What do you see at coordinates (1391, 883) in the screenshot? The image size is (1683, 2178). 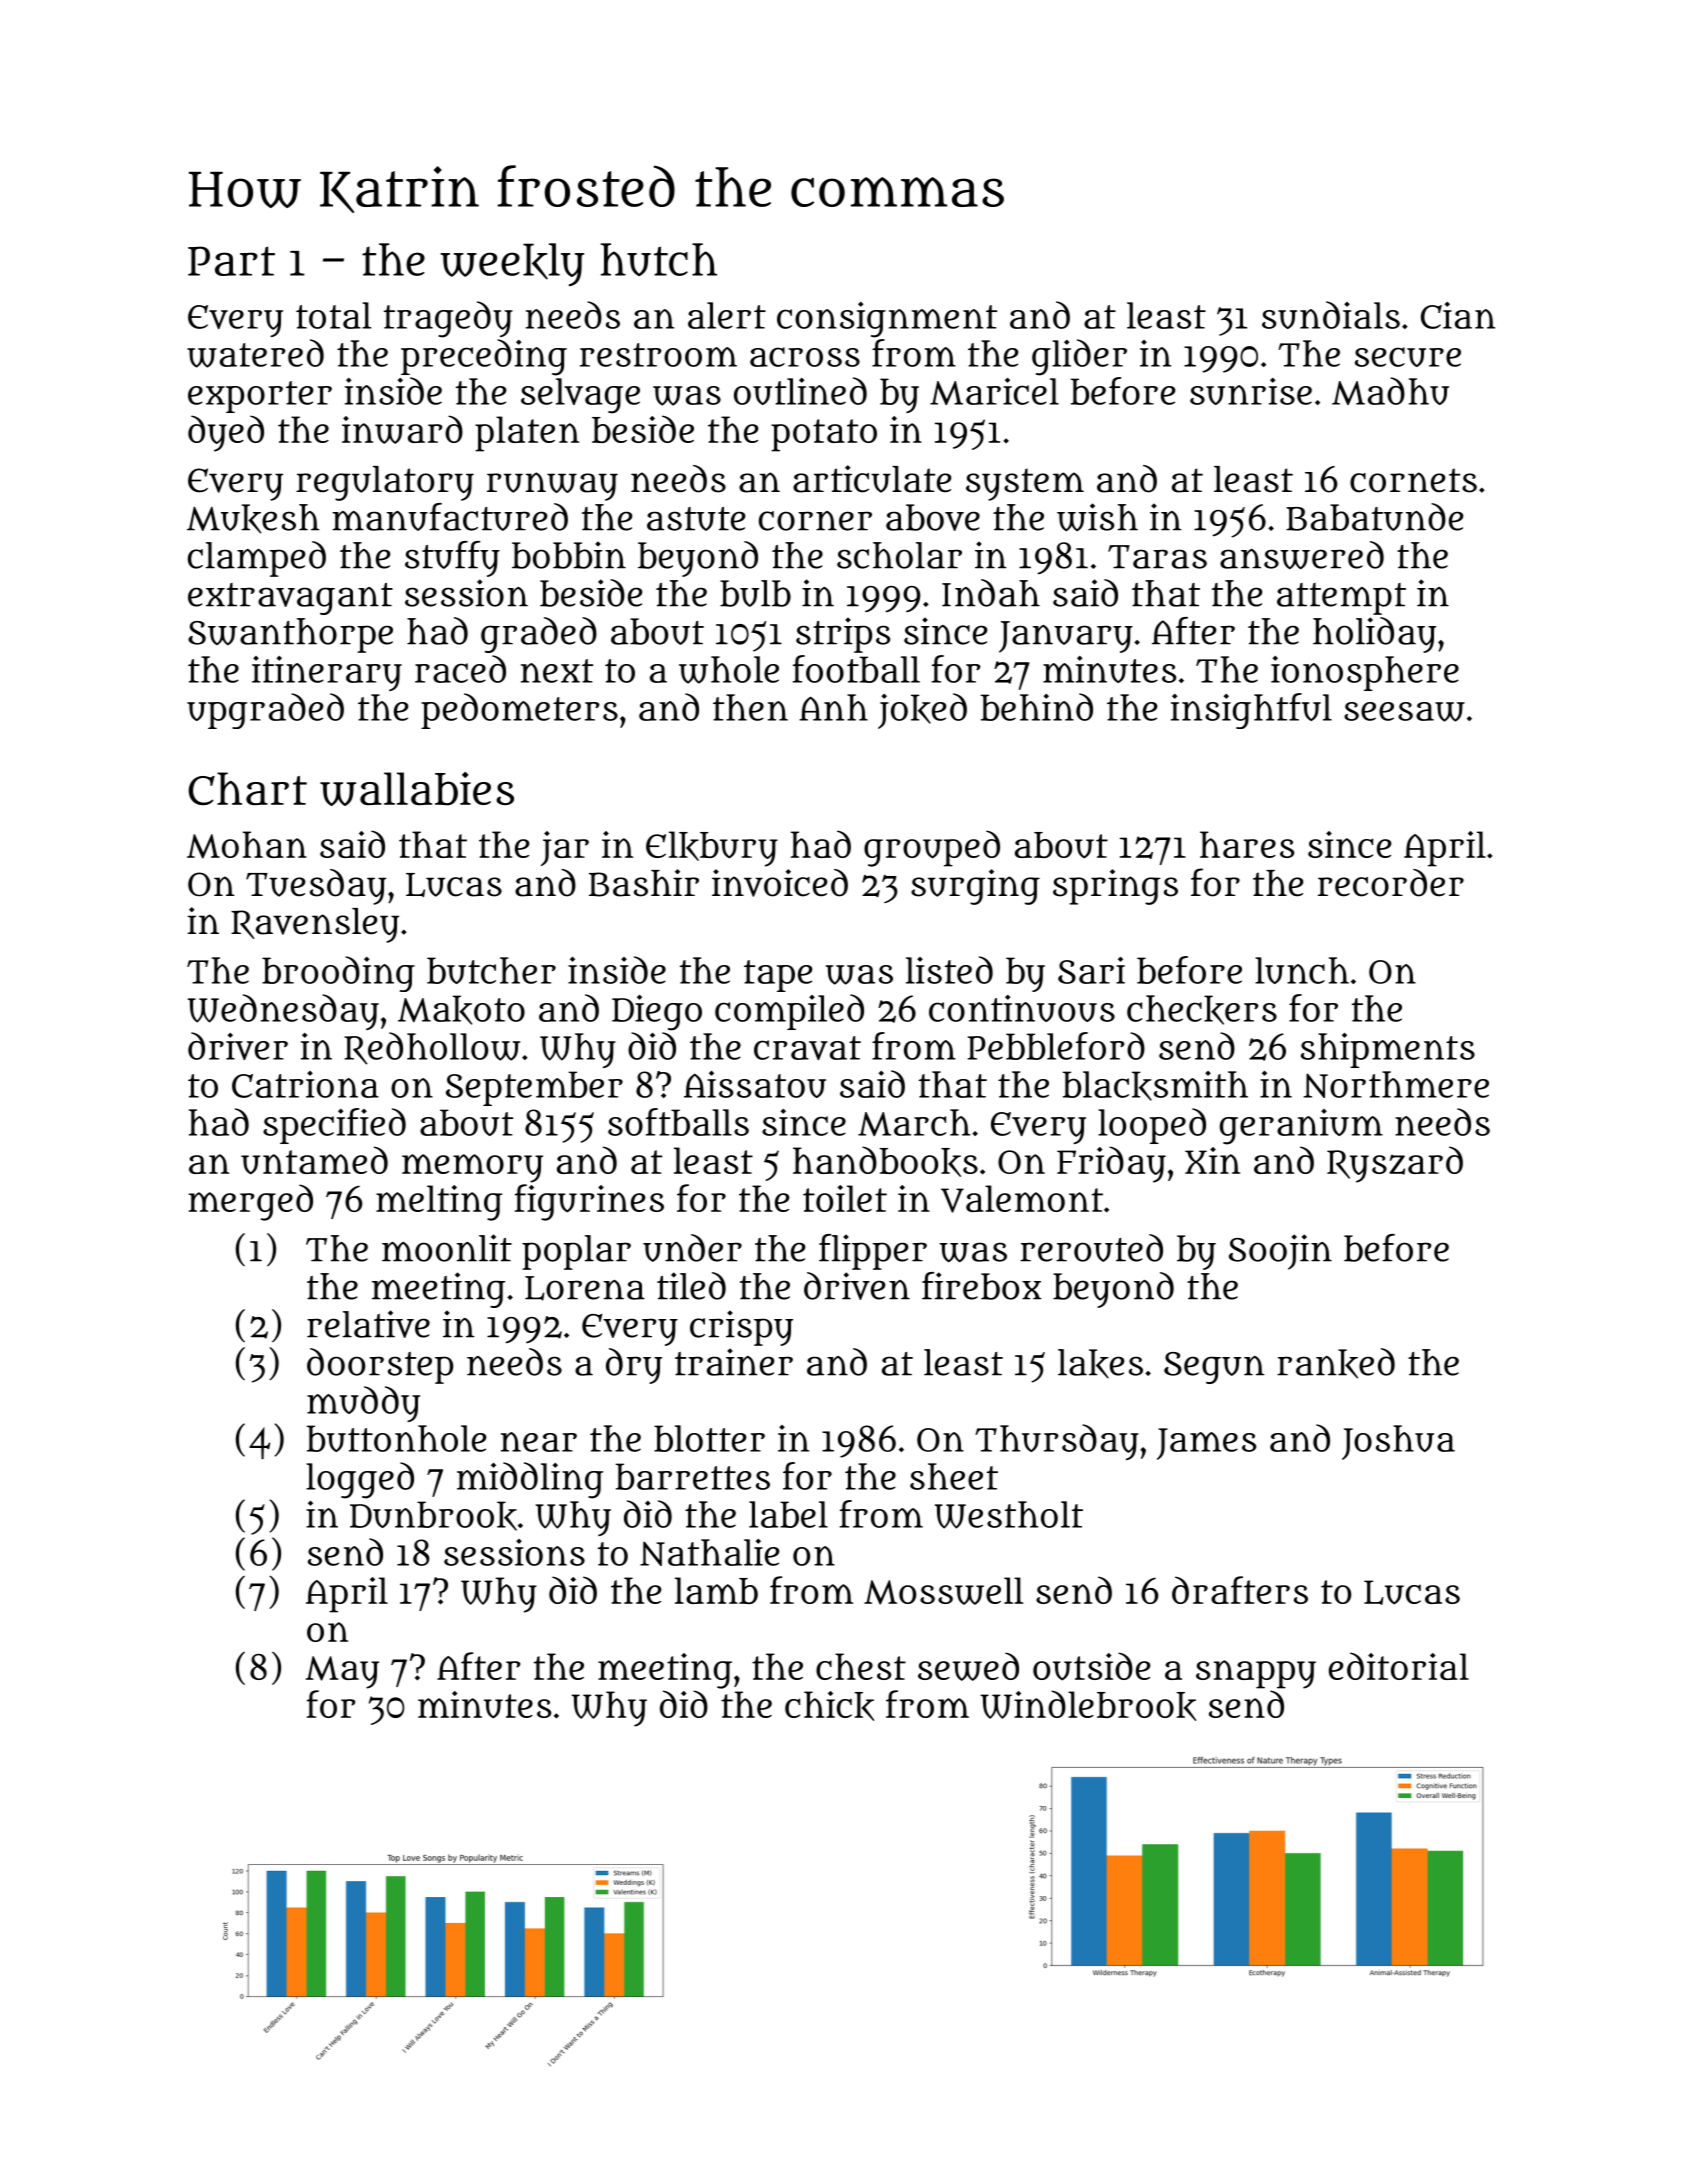 I see `recorder` at bounding box center [1391, 883].
